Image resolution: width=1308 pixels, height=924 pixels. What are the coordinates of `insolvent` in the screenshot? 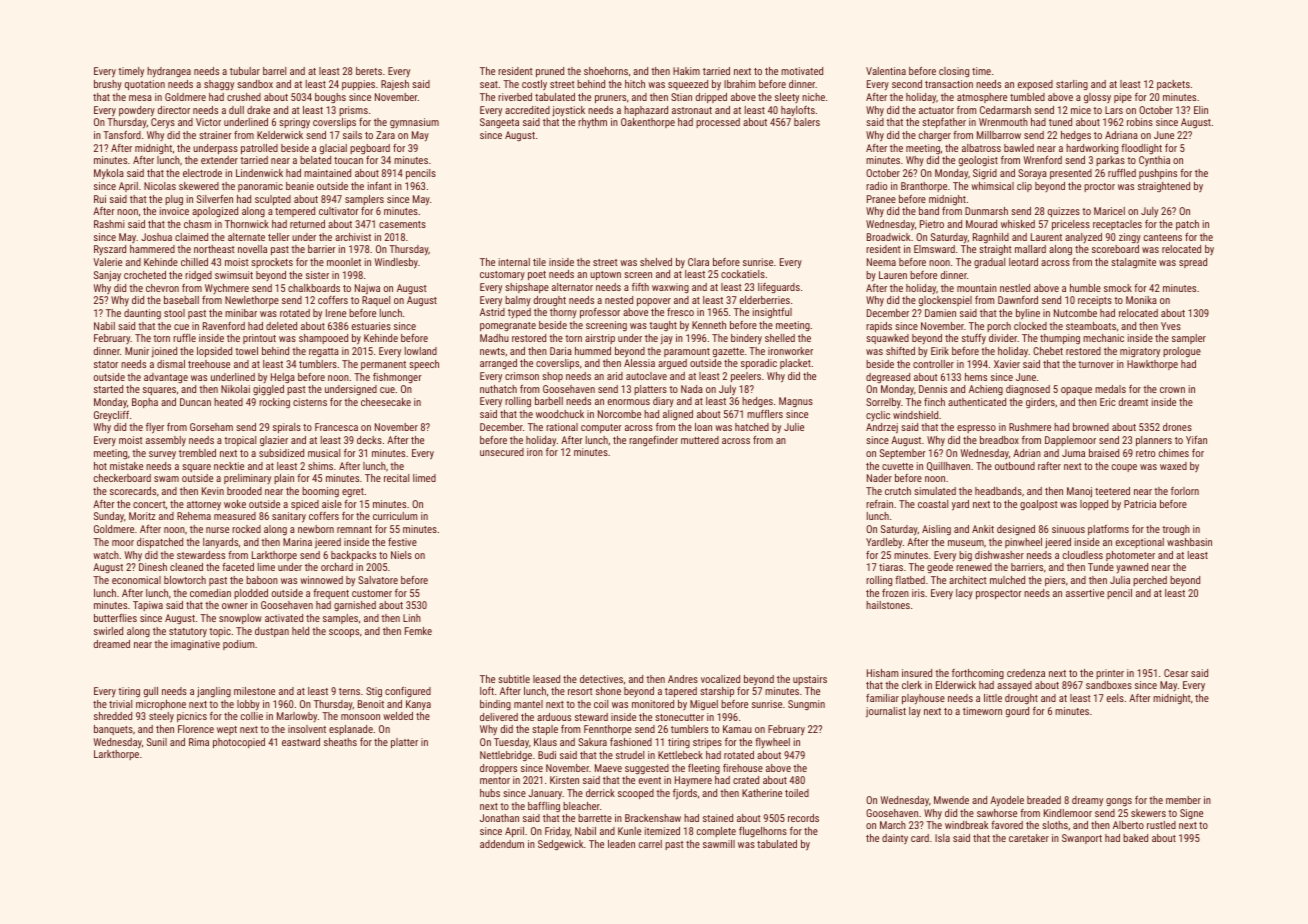 It's located at (307, 729).
